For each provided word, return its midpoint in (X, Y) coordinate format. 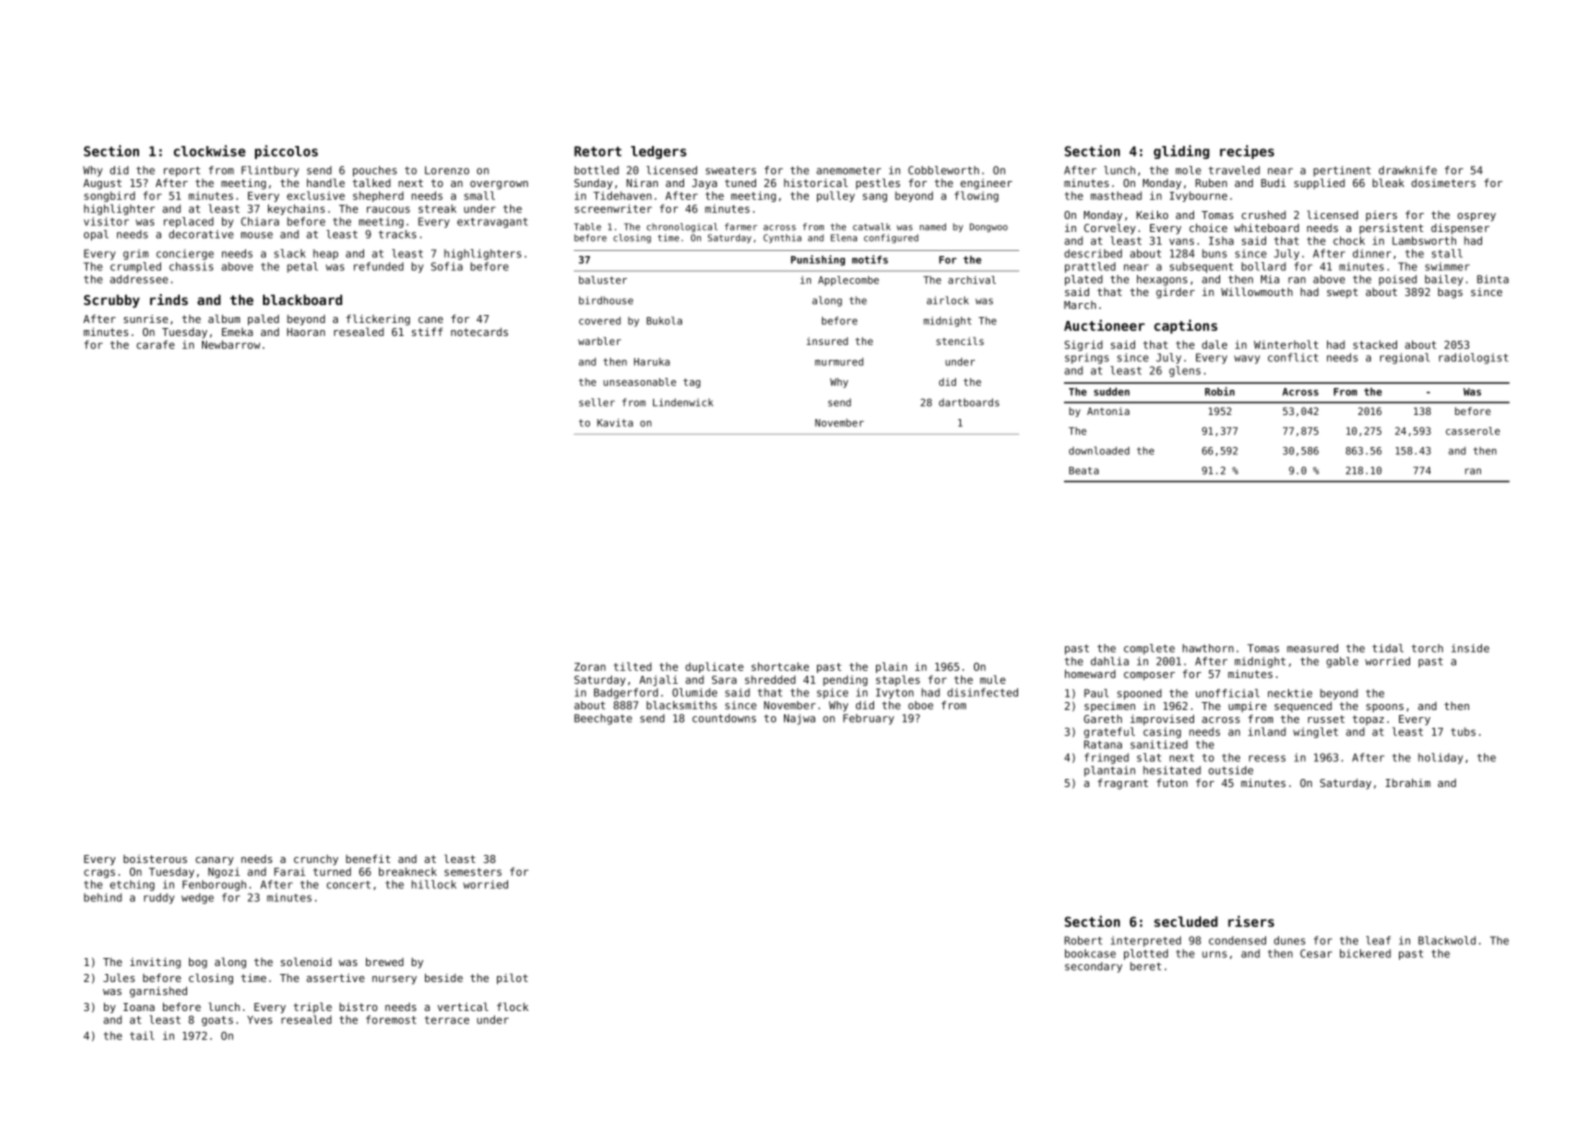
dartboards (969, 402)
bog (198, 963)
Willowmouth (1257, 291)
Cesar (1316, 953)
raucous (388, 209)
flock (513, 1006)
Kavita (615, 423)
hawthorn (1208, 648)
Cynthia (782, 238)
